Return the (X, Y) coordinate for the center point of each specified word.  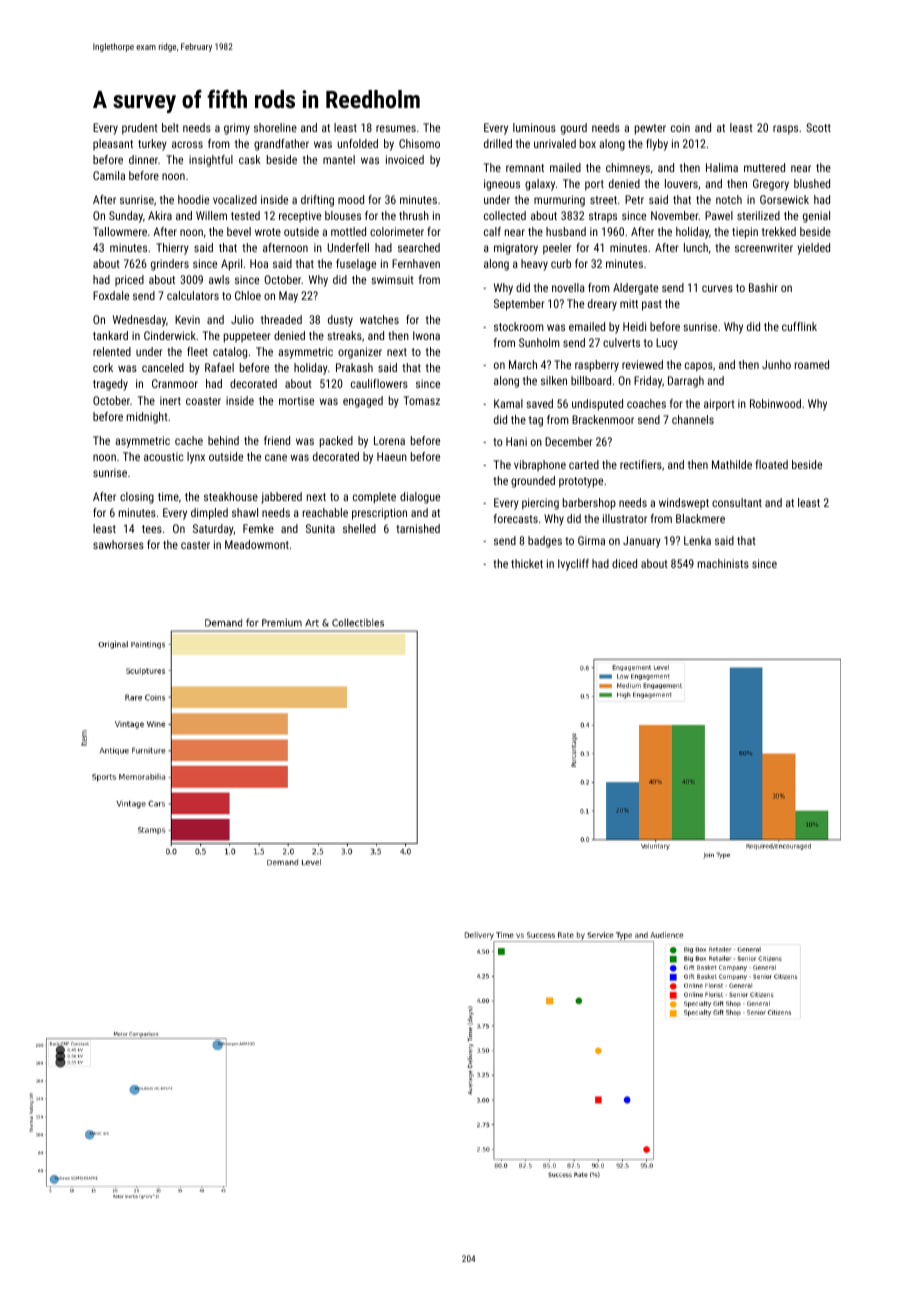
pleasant (113, 145)
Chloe (248, 295)
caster (195, 545)
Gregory (771, 185)
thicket (527, 563)
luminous (534, 127)
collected (505, 215)
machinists (723, 563)
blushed (812, 183)
